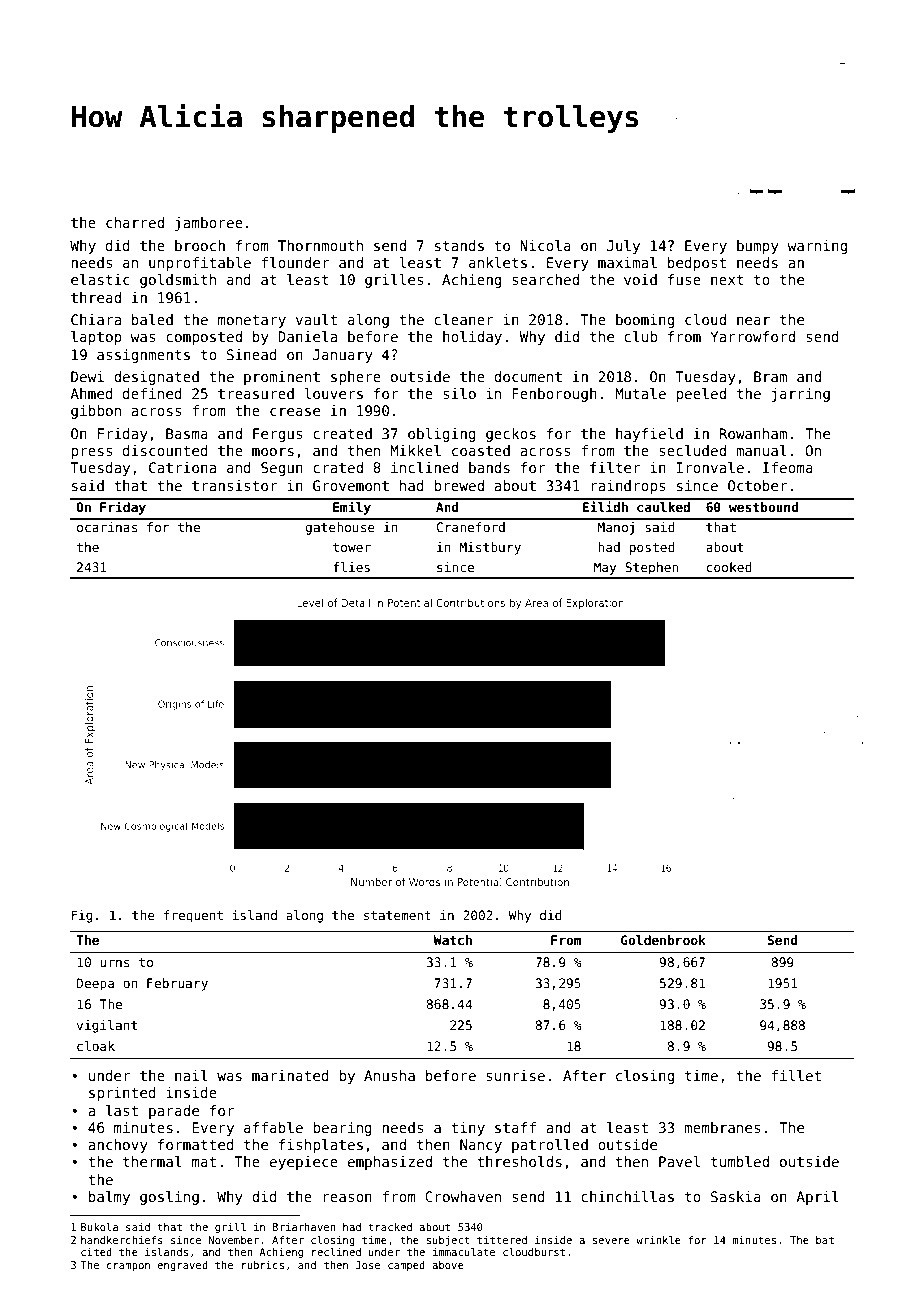  What do you see at coordinates (817, 247) in the screenshot?
I see `warning` at bounding box center [817, 247].
